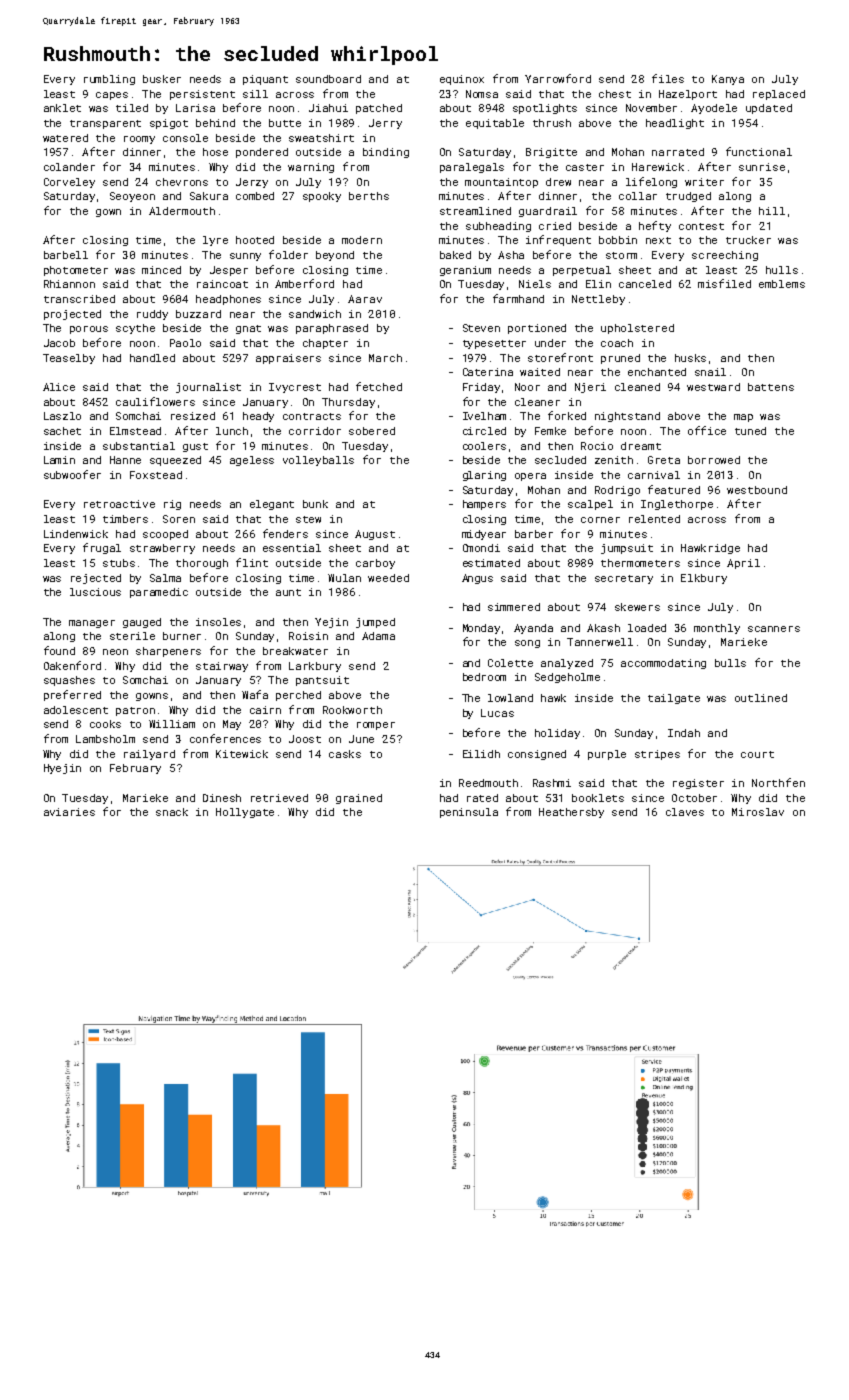  I want to click on Seoyeon, so click(132, 197).
